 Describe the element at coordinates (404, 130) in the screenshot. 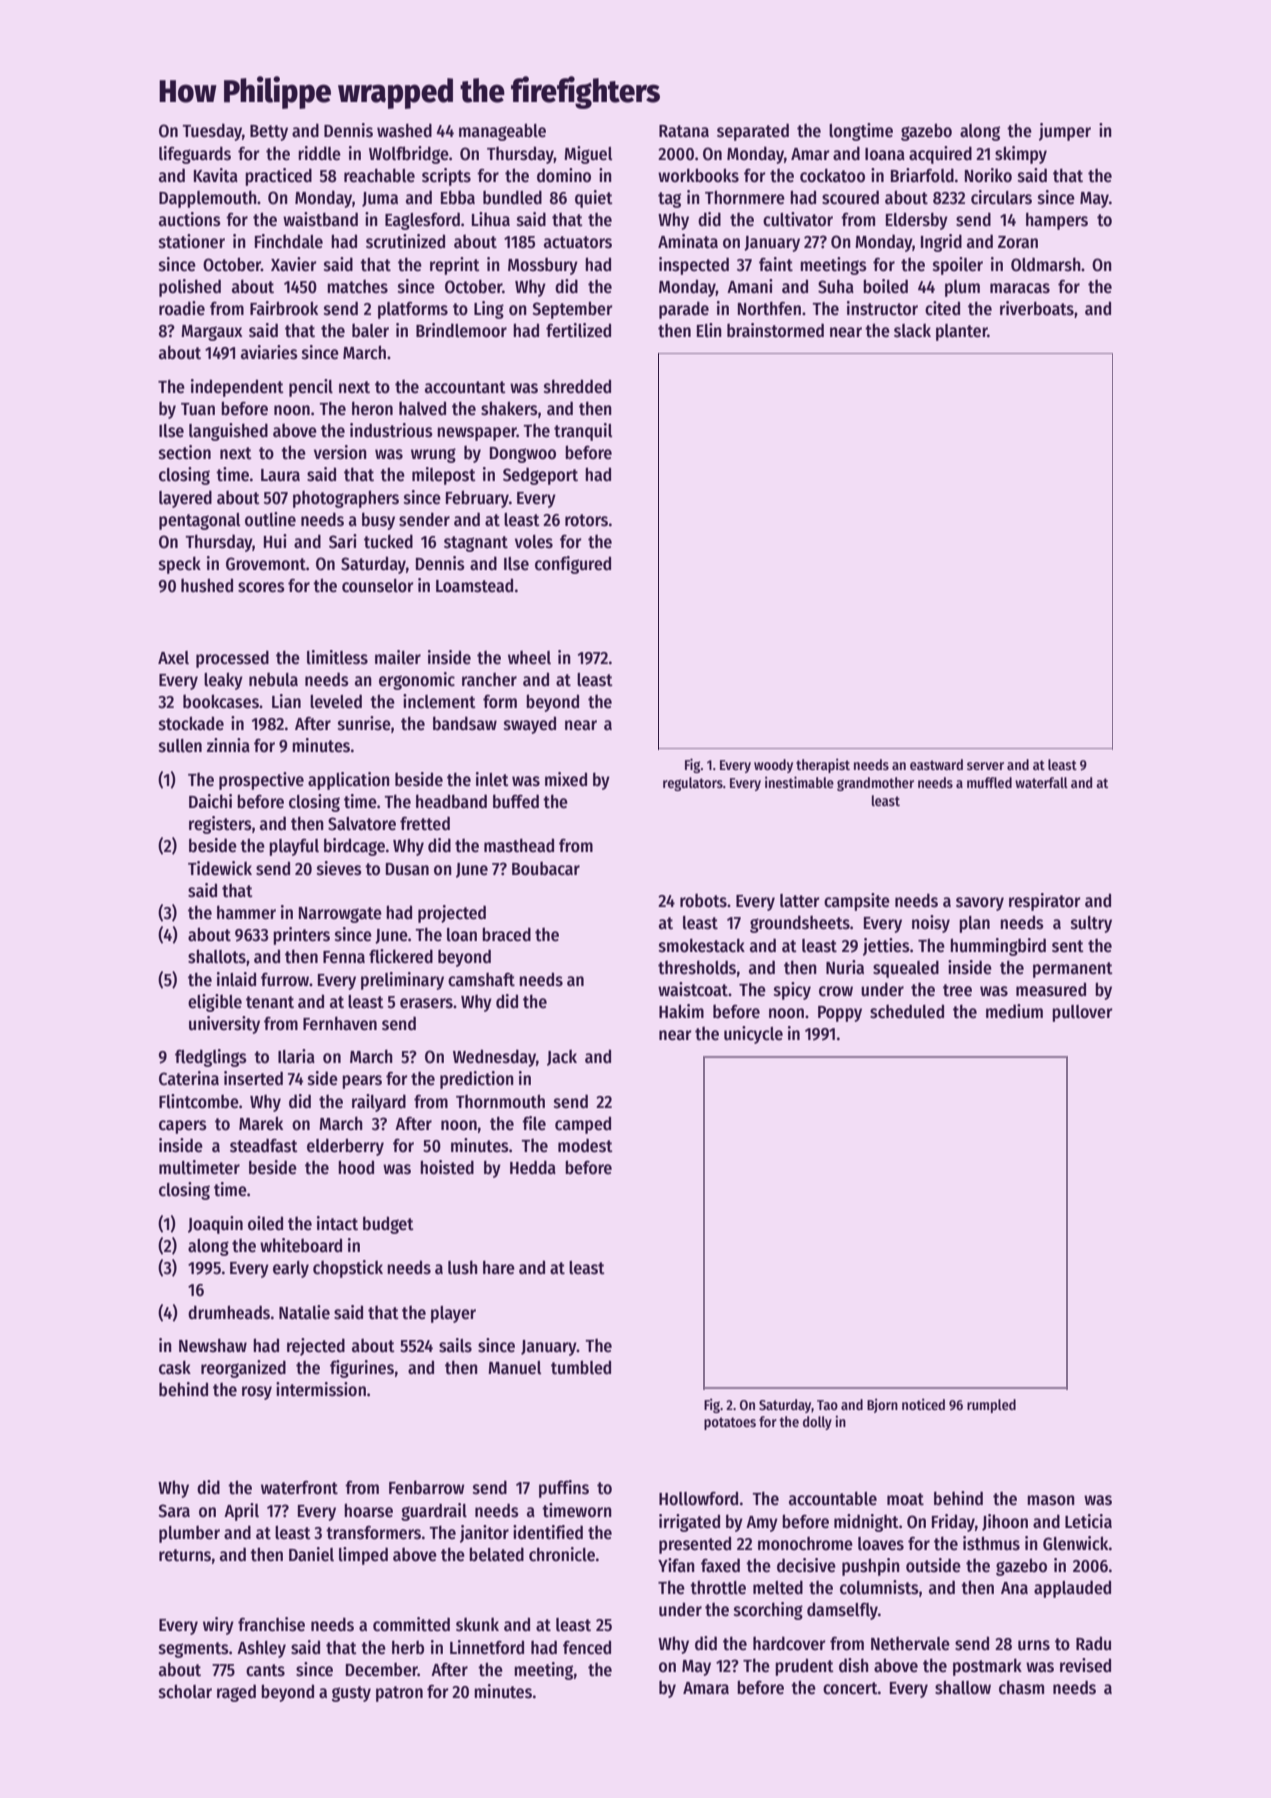

I see `washed` at that location.
